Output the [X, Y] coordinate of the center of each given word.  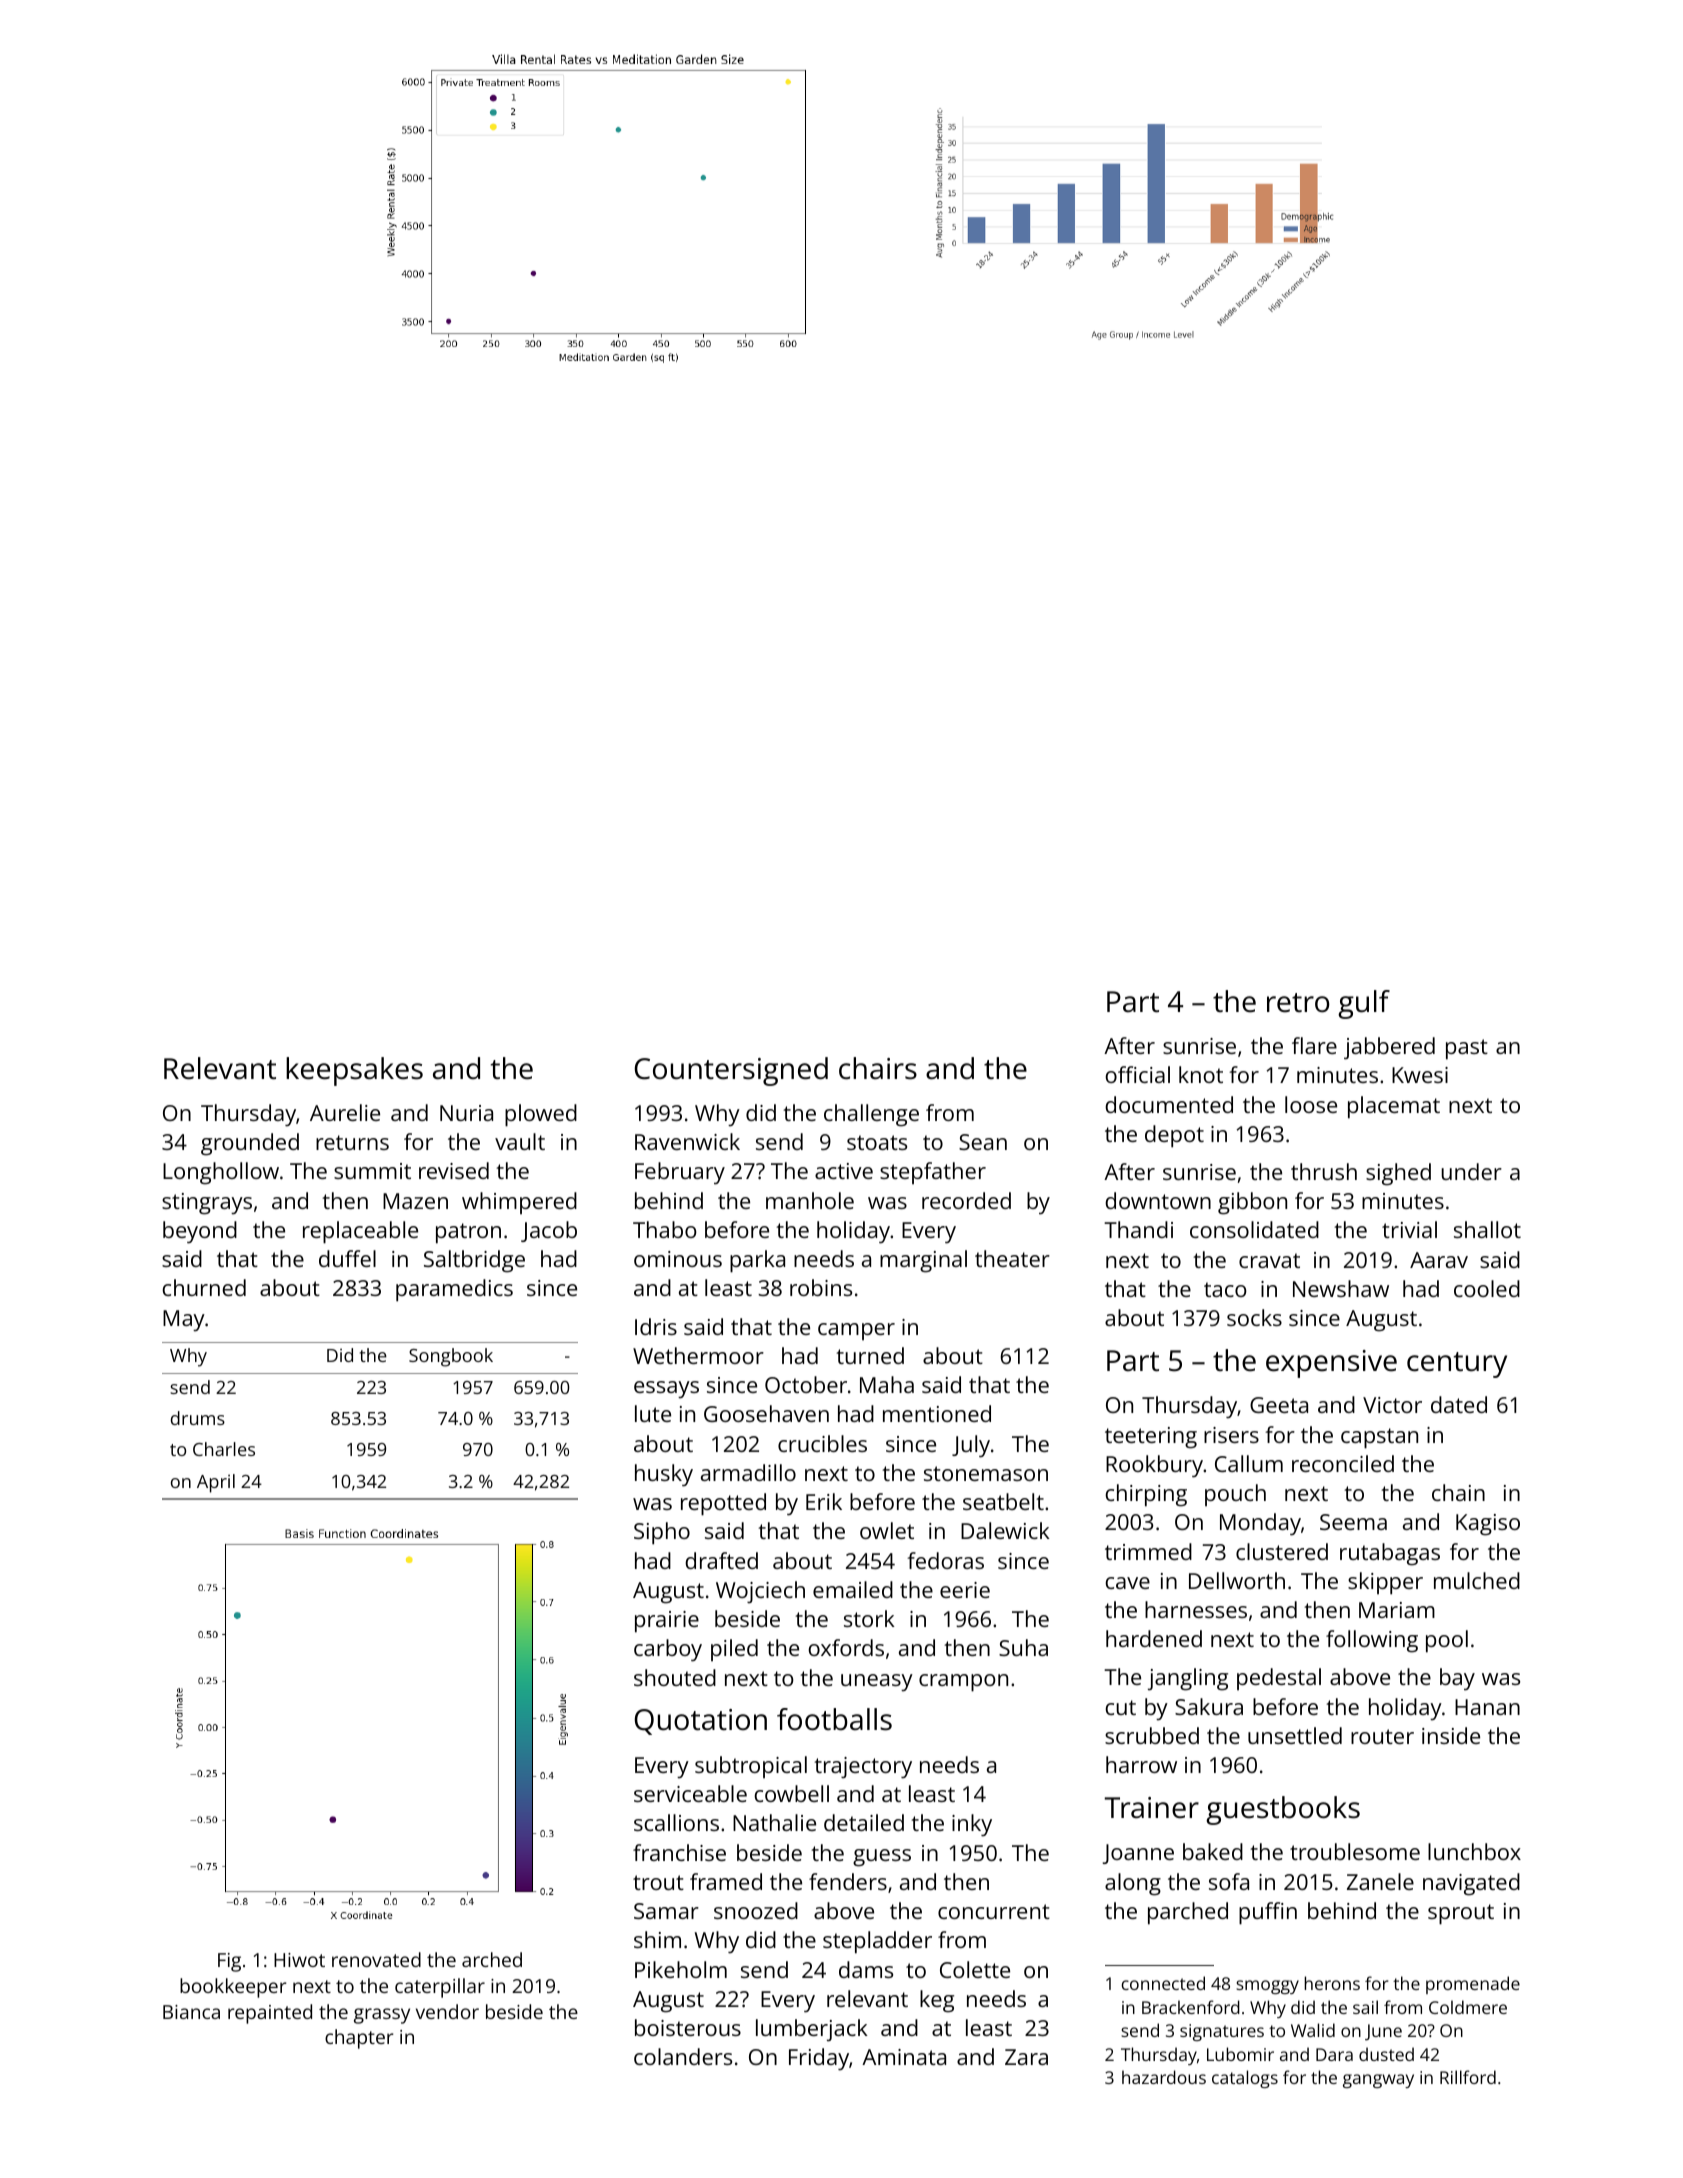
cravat [1269, 1260]
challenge [871, 1115]
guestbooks [1283, 1810]
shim [657, 1939]
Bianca [191, 2012]
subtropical [751, 1767]
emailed [853, 1589]
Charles [224, 1449]
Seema [1353, 1522]
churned [204, 1287]
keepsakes [354, 1071]
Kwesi [1420, 1075]
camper [856, 1331]
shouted [675, 1677]
